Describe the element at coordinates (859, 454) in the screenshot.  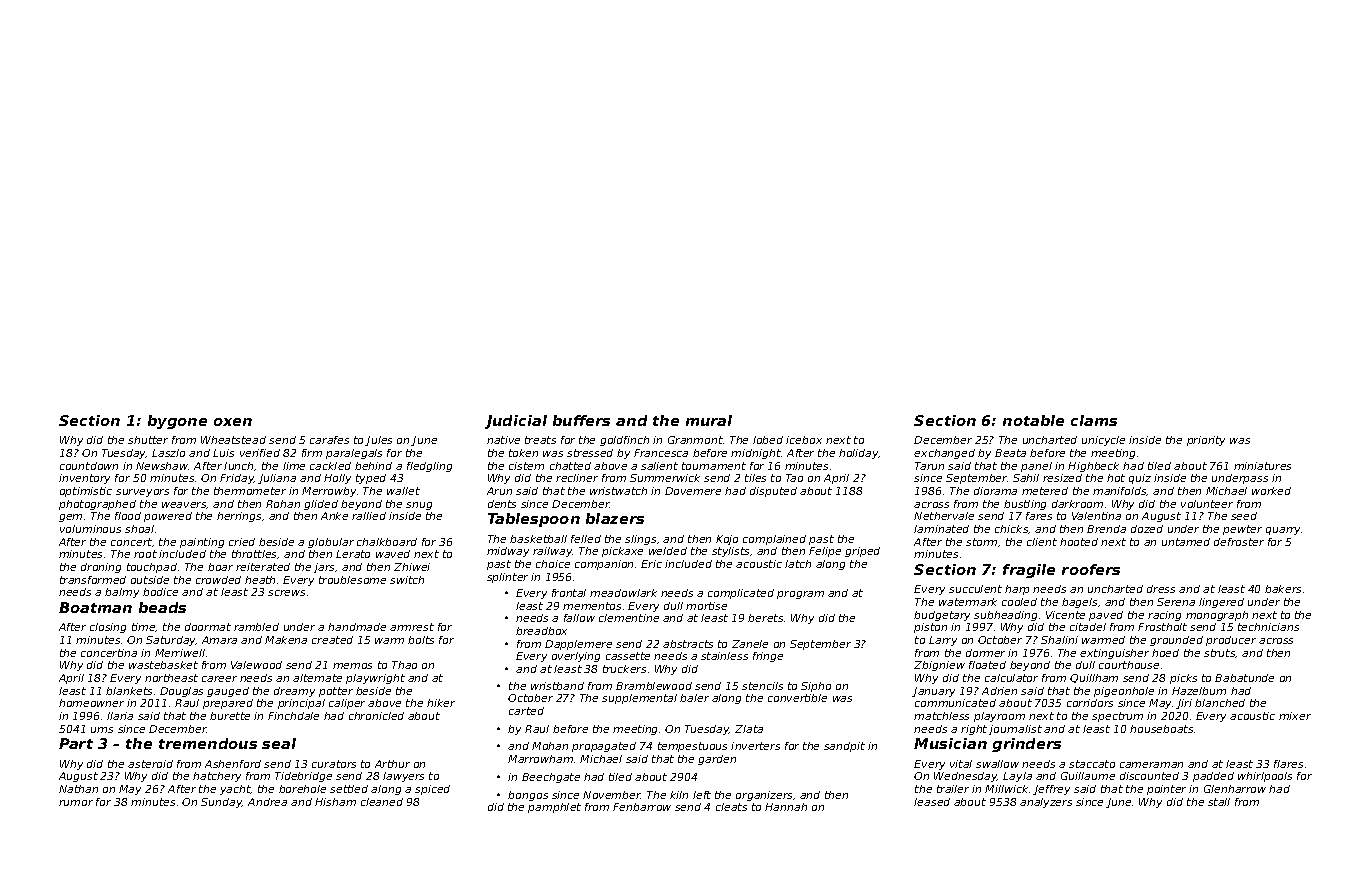
I see `holiday` at that location.
